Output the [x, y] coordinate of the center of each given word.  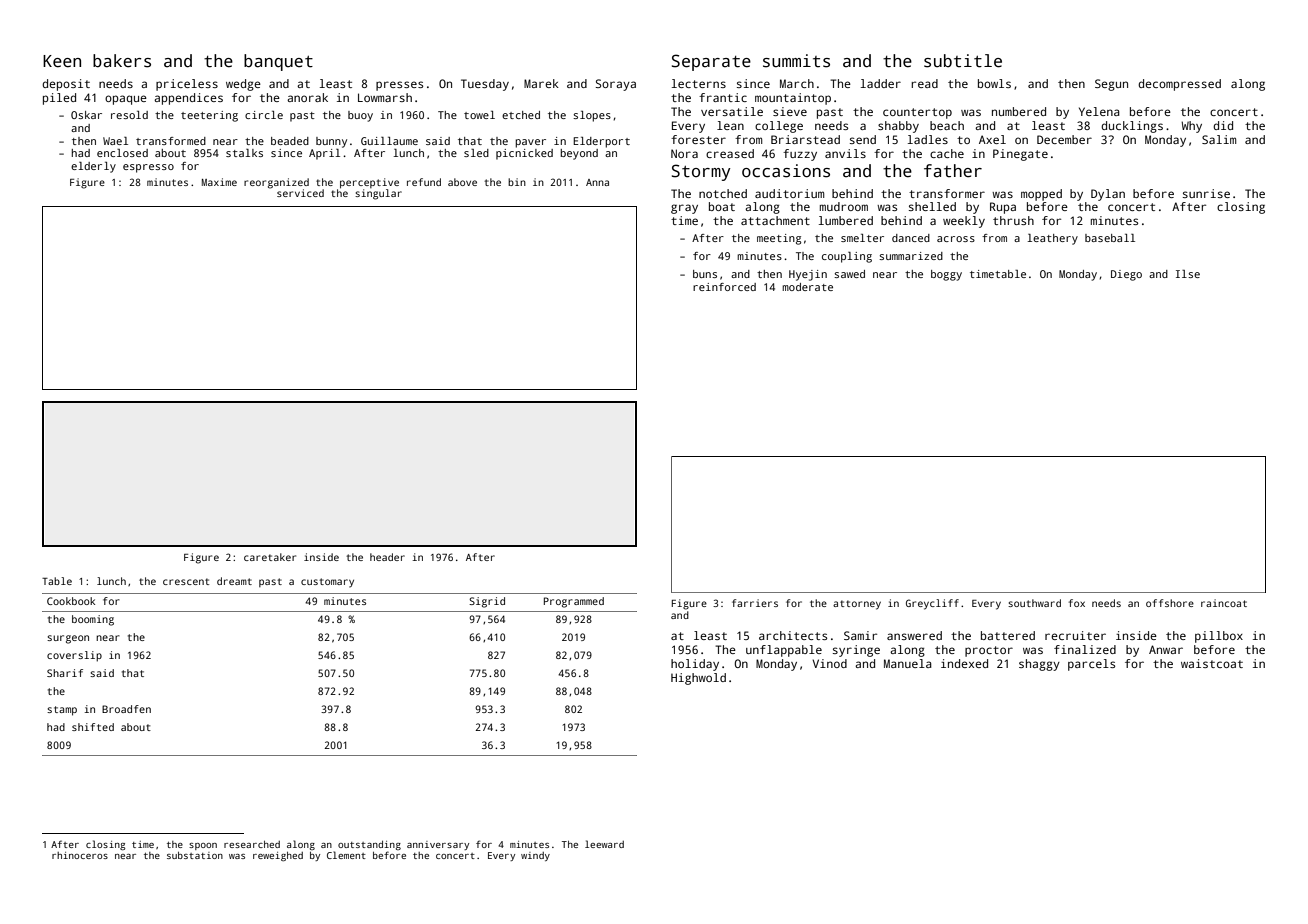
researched [252, 844]
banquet [278, 62]
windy [535, 856]
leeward [604, 844]
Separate [711, 62]
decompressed [1179, 85]
